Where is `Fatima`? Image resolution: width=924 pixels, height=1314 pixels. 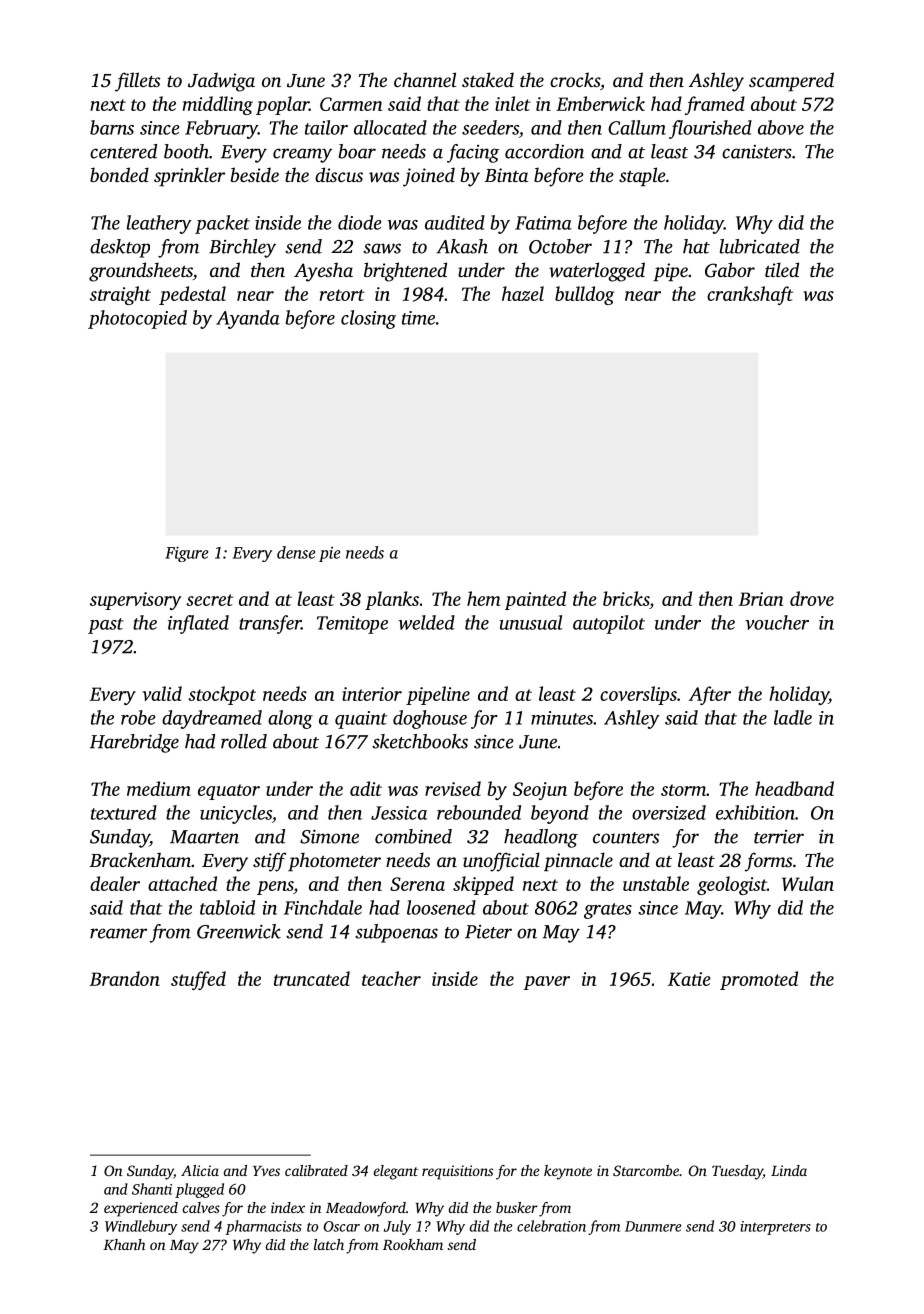 Fatima is located at coordinates (543, 223).
